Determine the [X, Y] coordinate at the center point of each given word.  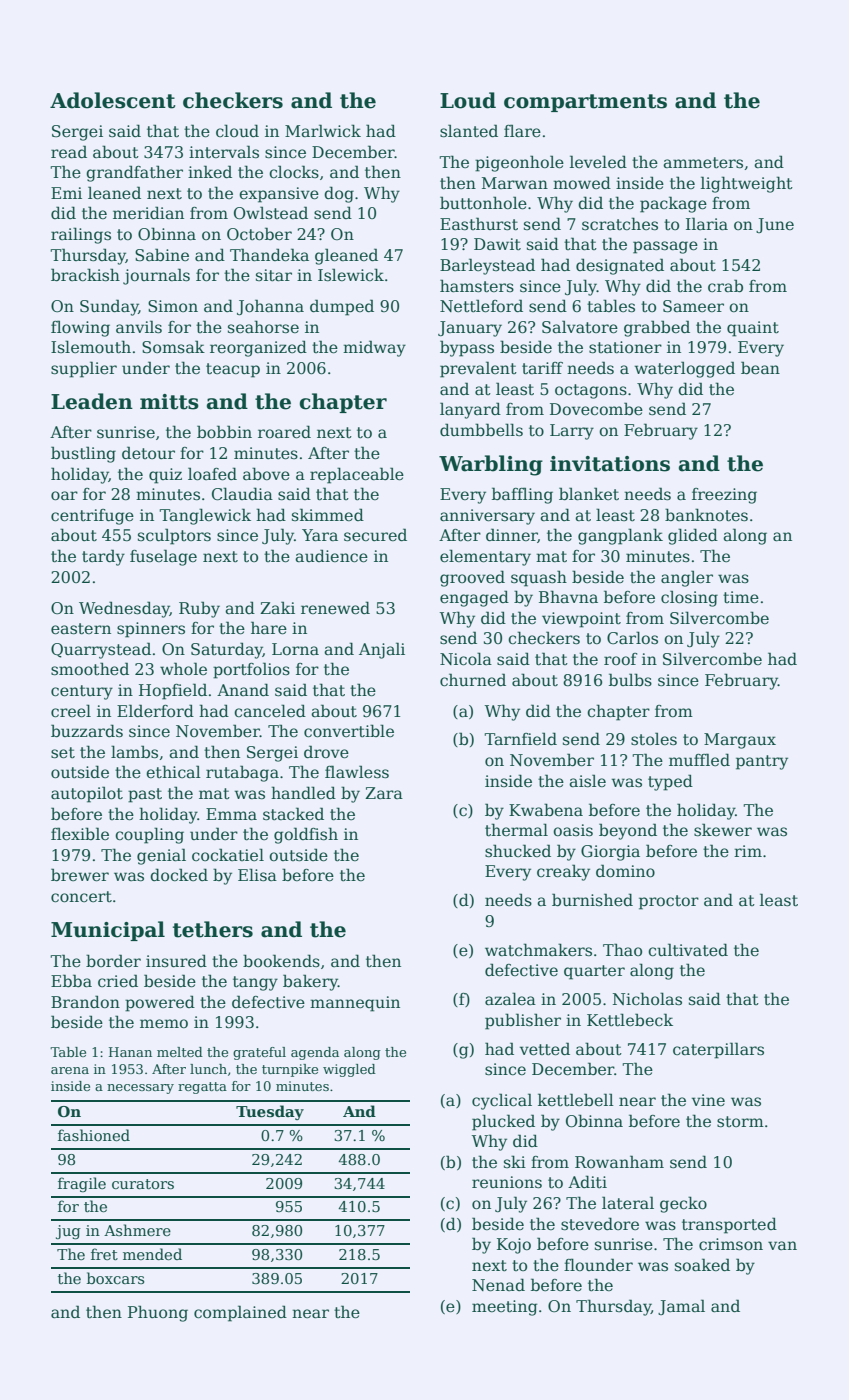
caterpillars [718, 1050]
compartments [585, 103]
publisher [523, 1021]
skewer [723, 830]
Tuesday [270, 1112]
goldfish [306, 835]
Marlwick [323, 130]
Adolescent [113, 100]
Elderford [155, 711]
